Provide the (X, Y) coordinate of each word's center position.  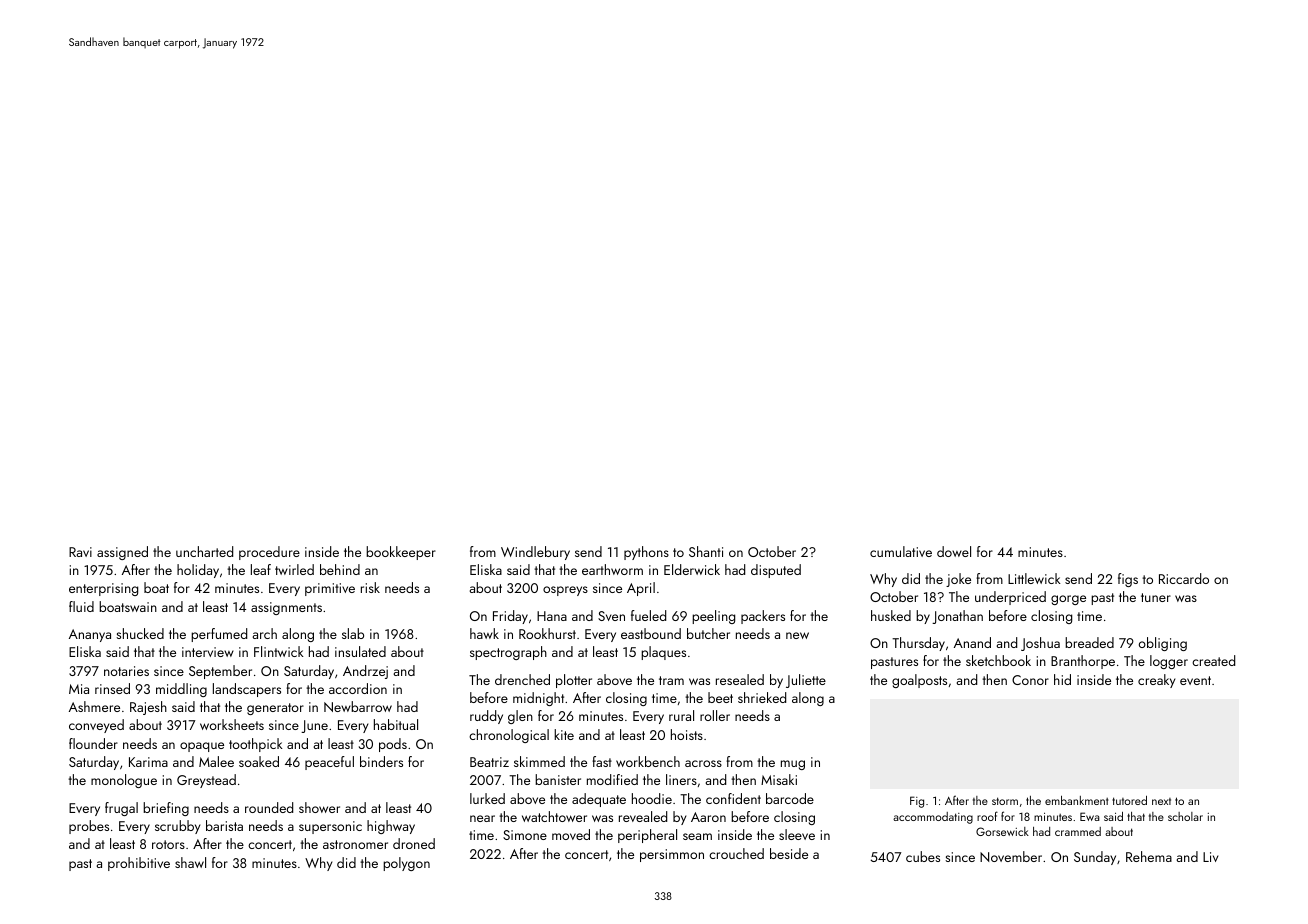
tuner (1156, 597)
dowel (954, 551)
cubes (923, 856)
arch (264, 633)
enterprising (103, 589)
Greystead (206, 781)
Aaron (708, 817)
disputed (776, 571)
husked (891, 615)
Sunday (1095, 858)
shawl (190, 862)
